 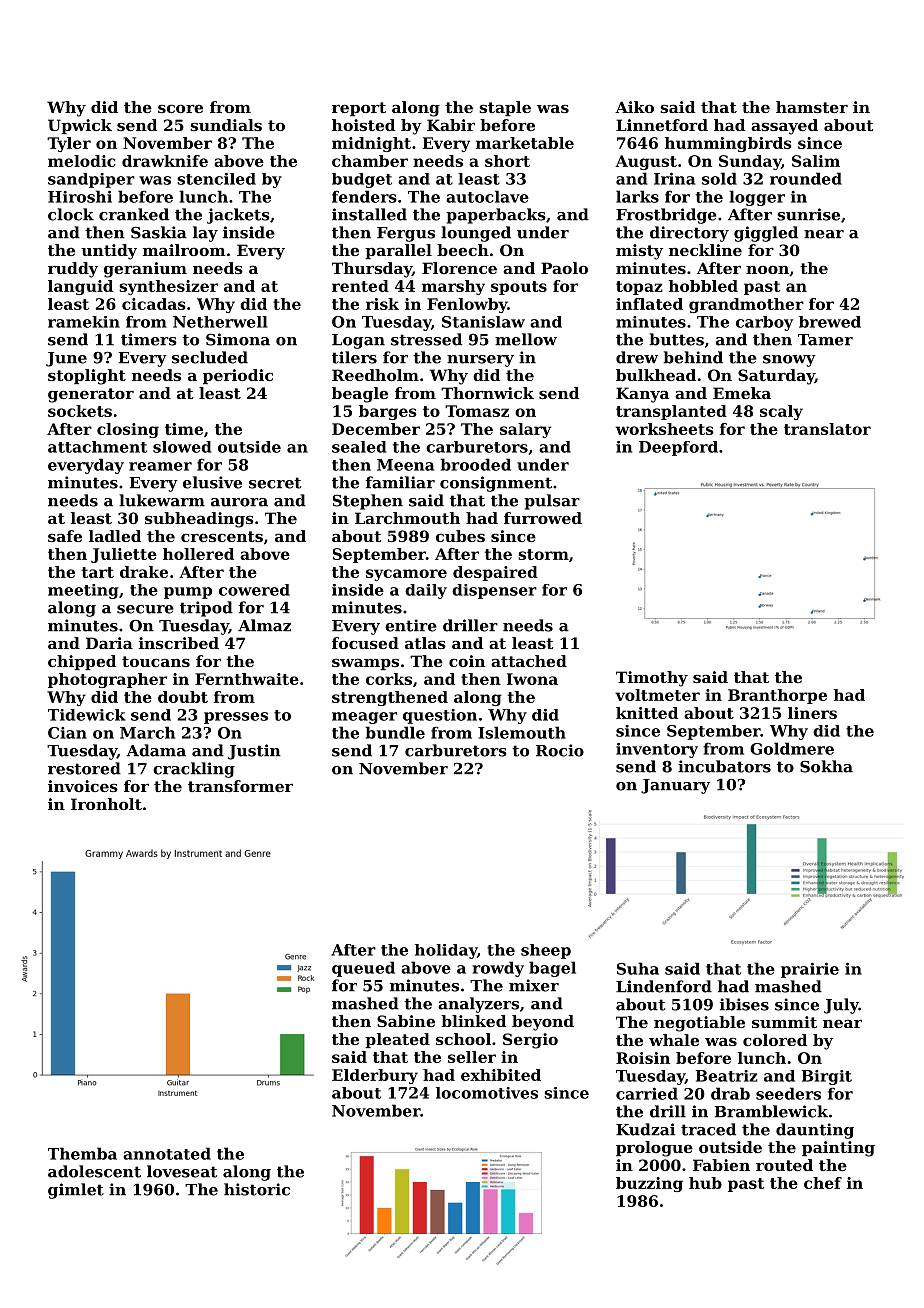 What do you see at coordinates (676, 339) in the screenshot?
I see `buttes` at bounding box center [676, 339].
